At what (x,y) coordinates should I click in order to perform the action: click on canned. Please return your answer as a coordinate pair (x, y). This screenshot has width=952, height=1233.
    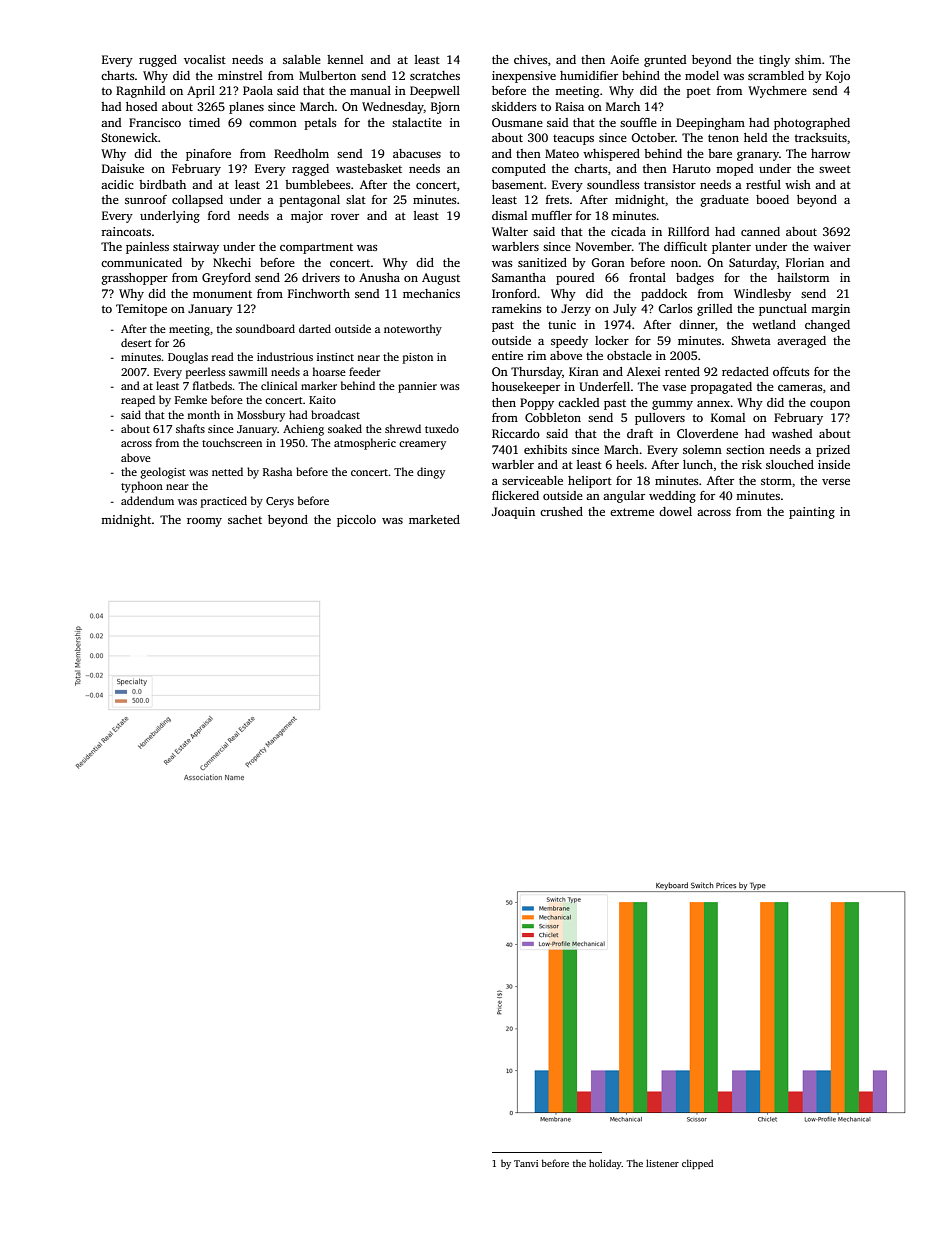
    Looking at the image, I should click on (760, 231).
